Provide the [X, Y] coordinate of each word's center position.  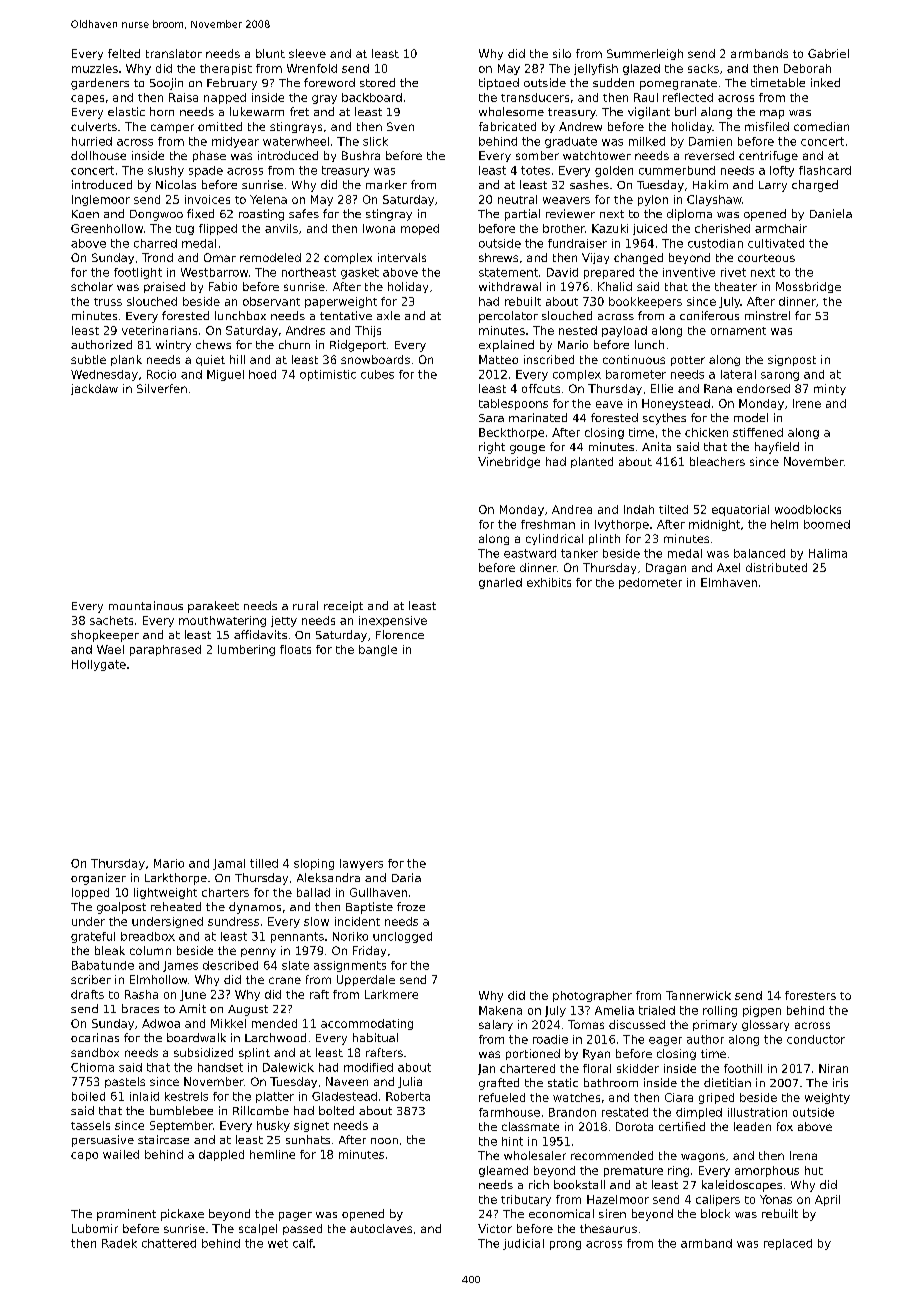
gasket [360, 273]
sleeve [307, 53]
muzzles [95, 68]
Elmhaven [729, 582]
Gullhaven [378, 892]
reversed [709, 155]
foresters [810, 995]
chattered [169, 1243]
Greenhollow [107, 228]
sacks [703, 68]
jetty [284, 621]
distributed [776, 567]
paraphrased [165, 650]
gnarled [500, 583]
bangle [378, 650]
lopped [90, 893]
